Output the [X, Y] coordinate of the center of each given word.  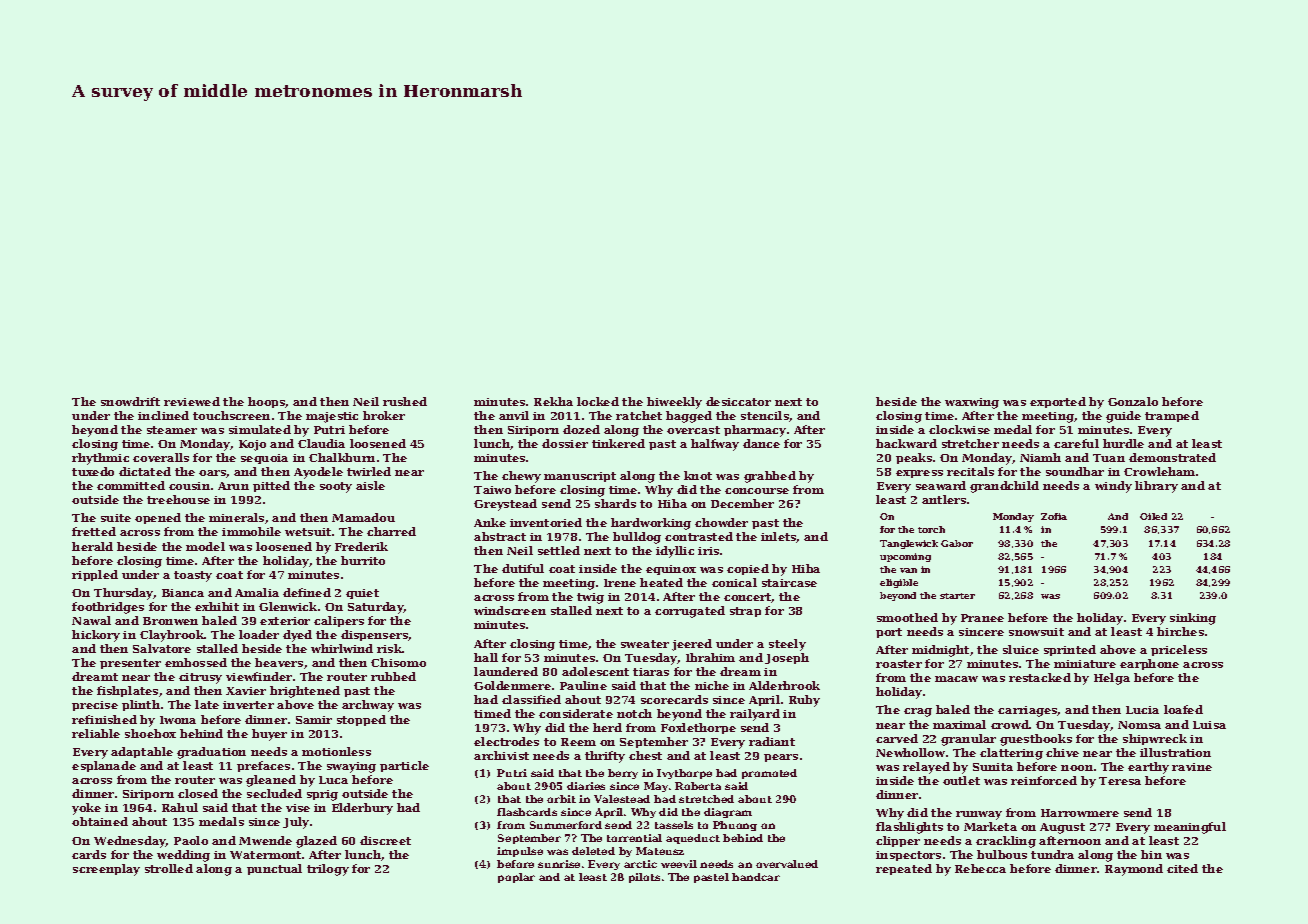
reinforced [1044, 780]
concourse [757, 491]
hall [486, 657]
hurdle [1123, 443]
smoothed [907, 617]
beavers [279, 662]
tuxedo [93, 471]
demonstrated [1172, 457]
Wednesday [130, 842]
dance [761, 443]
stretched [706, 799]
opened [158, 518]
